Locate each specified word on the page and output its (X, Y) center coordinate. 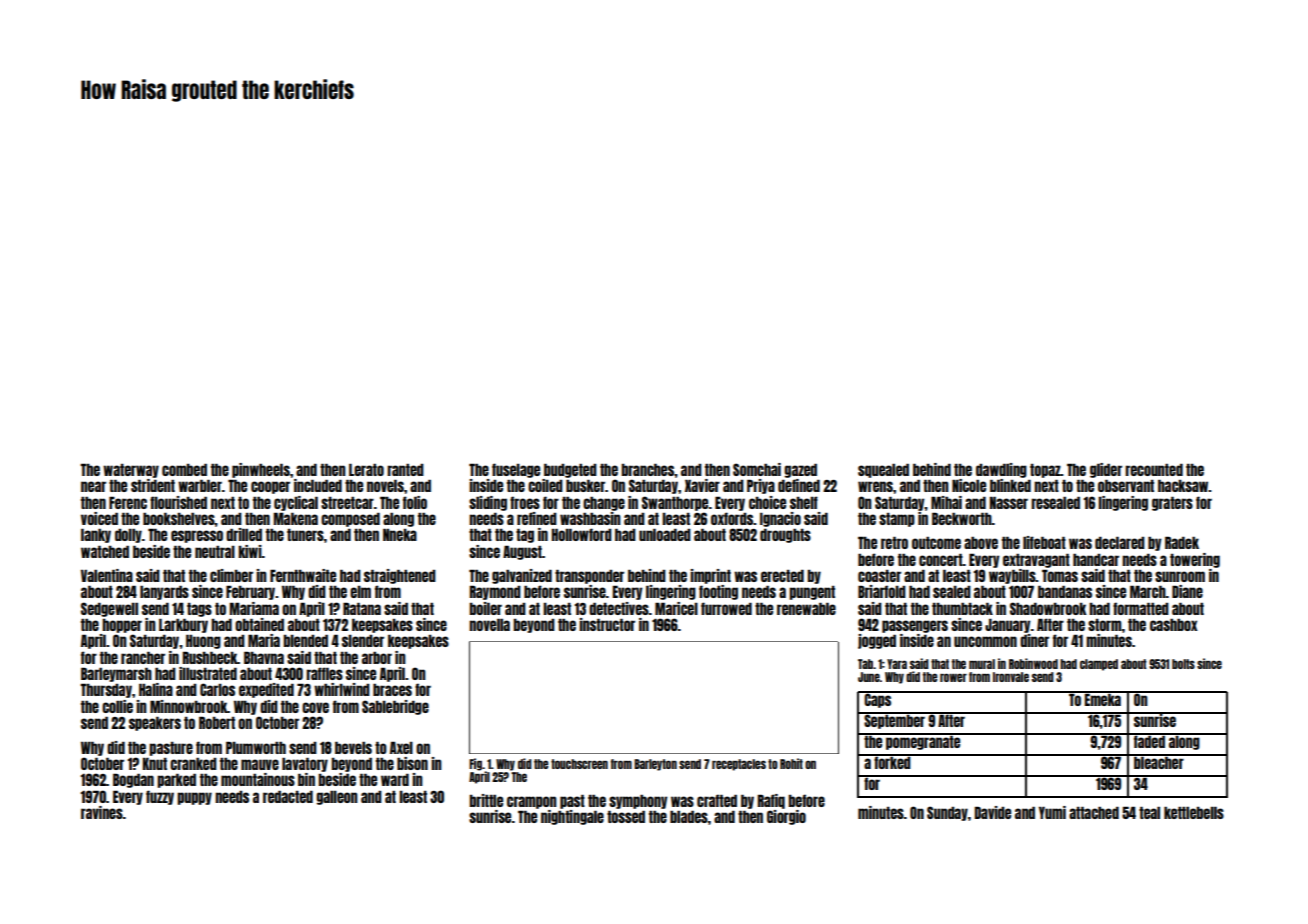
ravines (102, 812)
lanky (96, 535)
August (522, 552)
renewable (806, 608)
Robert (217, 722)
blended (306, 640)
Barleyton (655, 765)
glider (1106, 470)
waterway (131, 471)
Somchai (757, 469)
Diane (1187, 591)
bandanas (1065, 591)
